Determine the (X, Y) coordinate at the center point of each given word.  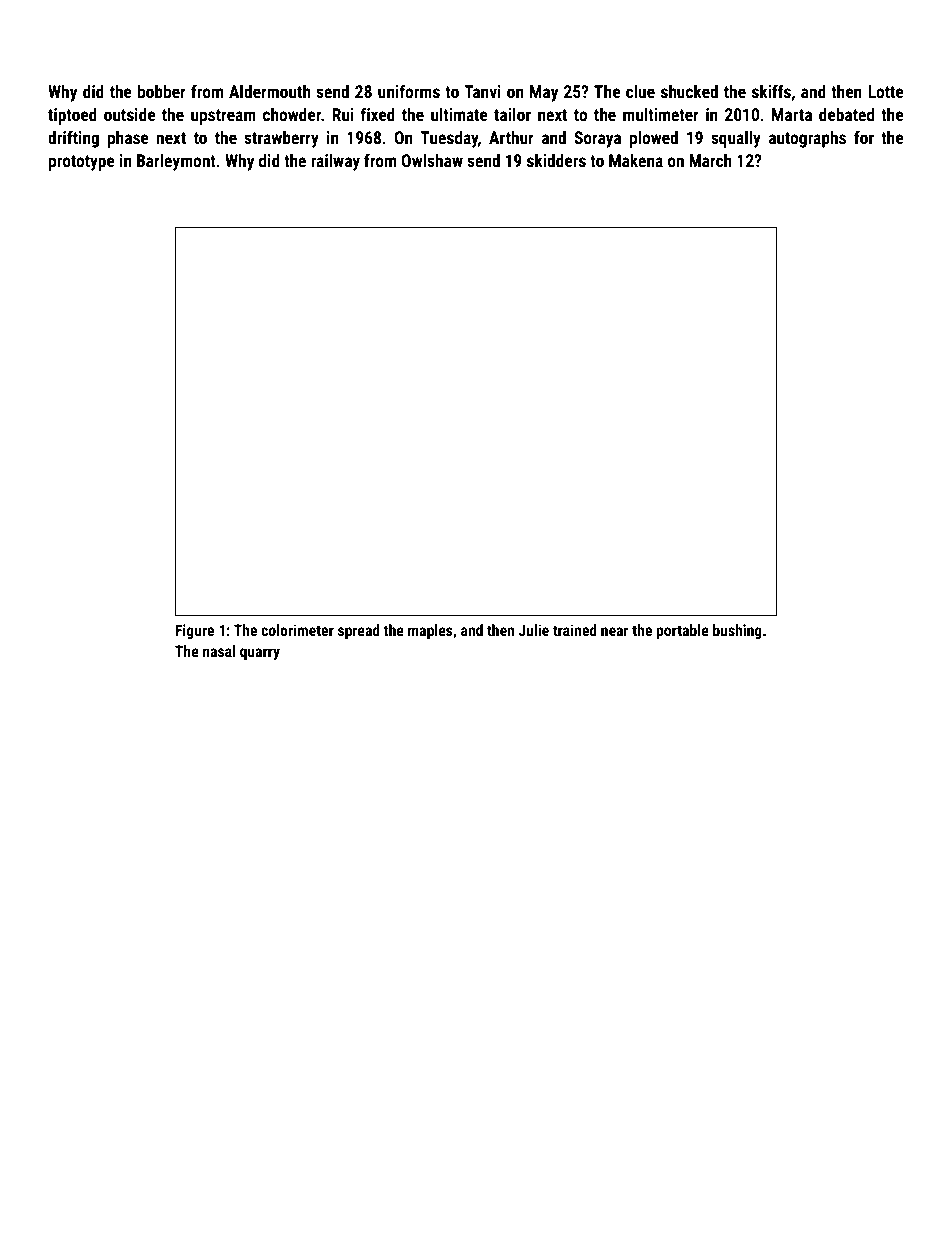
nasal (219, 651)
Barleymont (176, 162)
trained (575, 630)
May (544, 93)
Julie (533, 630)
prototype (82, 163)
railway (335, 162)
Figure (195, 631)
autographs (807, 139)
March (710, 160)
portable (682, 631)
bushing (737, 631)
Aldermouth (269, 91)
